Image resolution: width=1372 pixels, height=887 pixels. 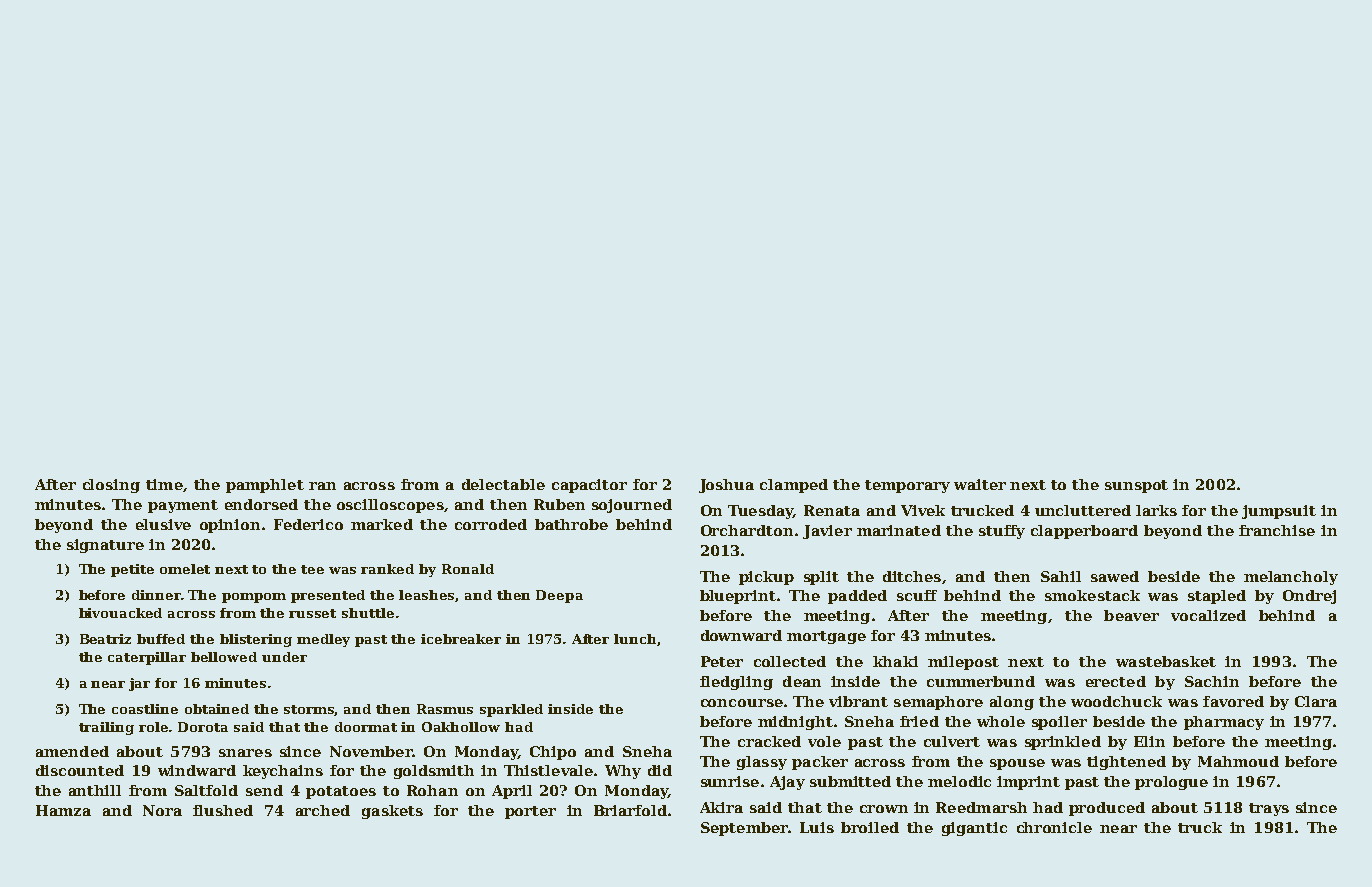 What do you see at coordinates (963, 663) in the screenshot?
I see `milepost` at bounding box center [963, 663].
